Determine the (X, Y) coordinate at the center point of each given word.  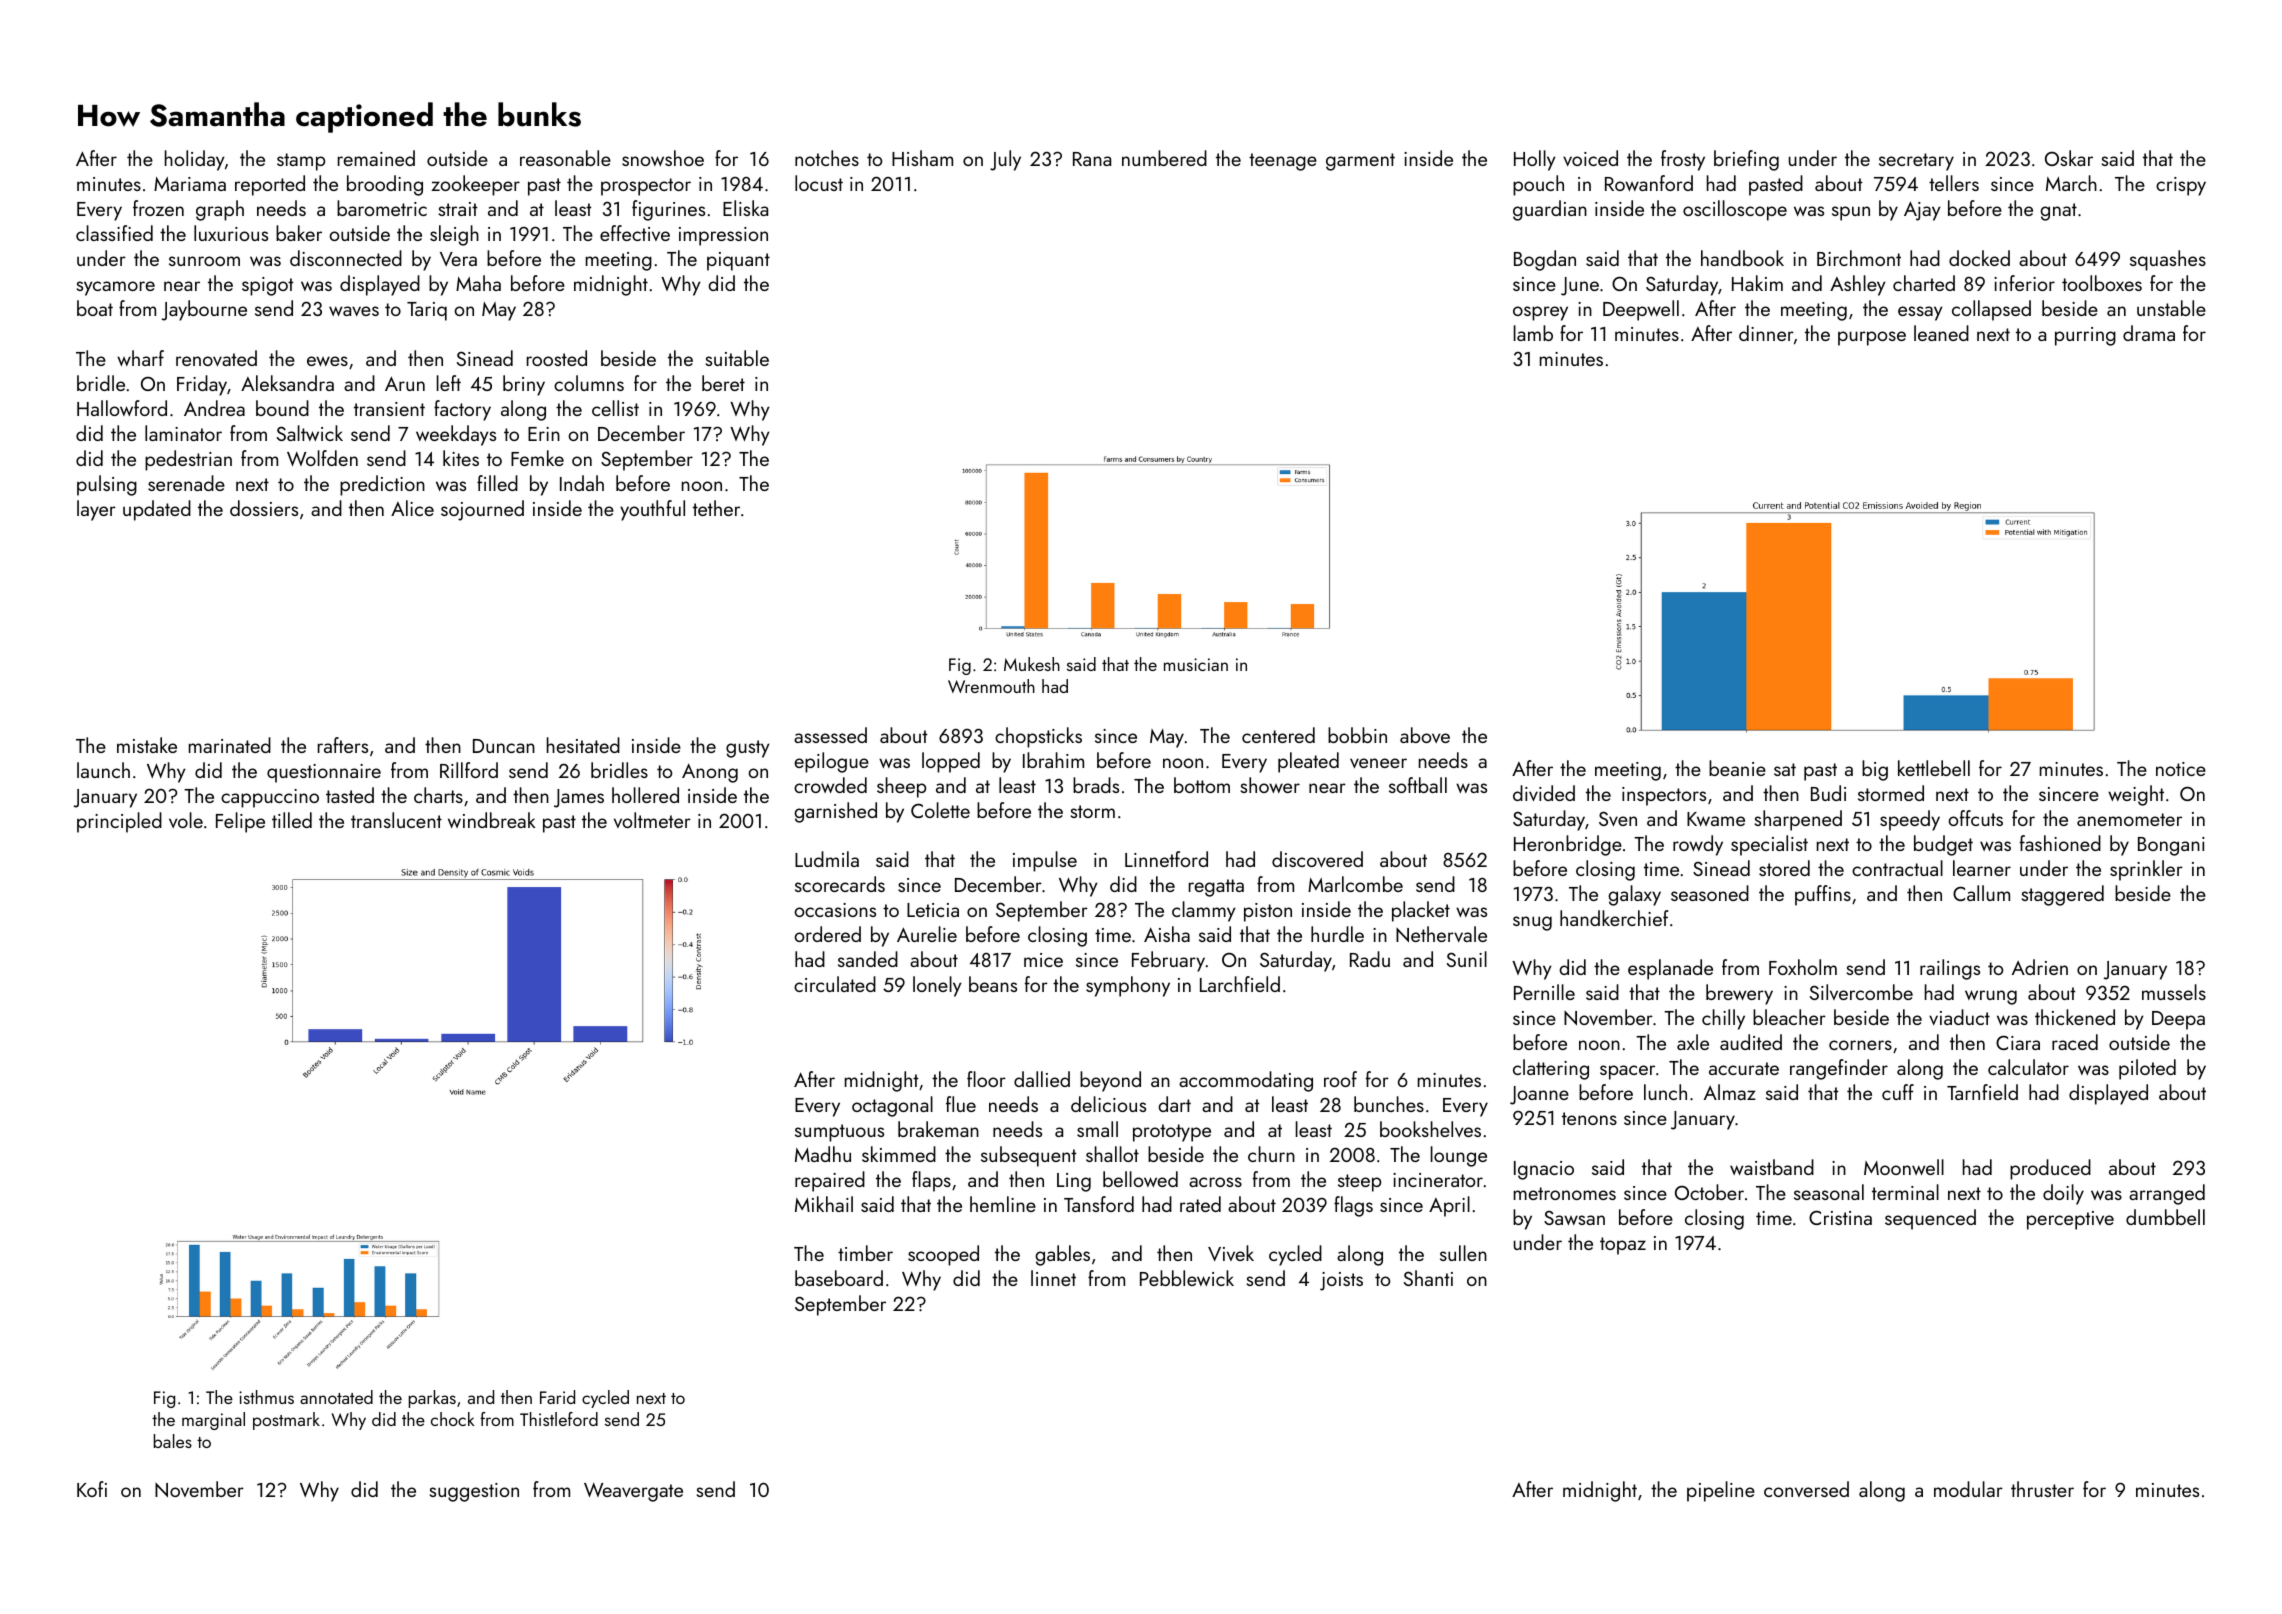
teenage (1283, 162)
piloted (2147, 1069)
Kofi (92, 1489)
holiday (195, 160)
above (1425, 735)
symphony (1128, 986)
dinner (1766, 333)
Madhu (823, 1154)
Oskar (2069, 158)
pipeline (1721, 1491)
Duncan (504, 746)
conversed (1806, 1489)
